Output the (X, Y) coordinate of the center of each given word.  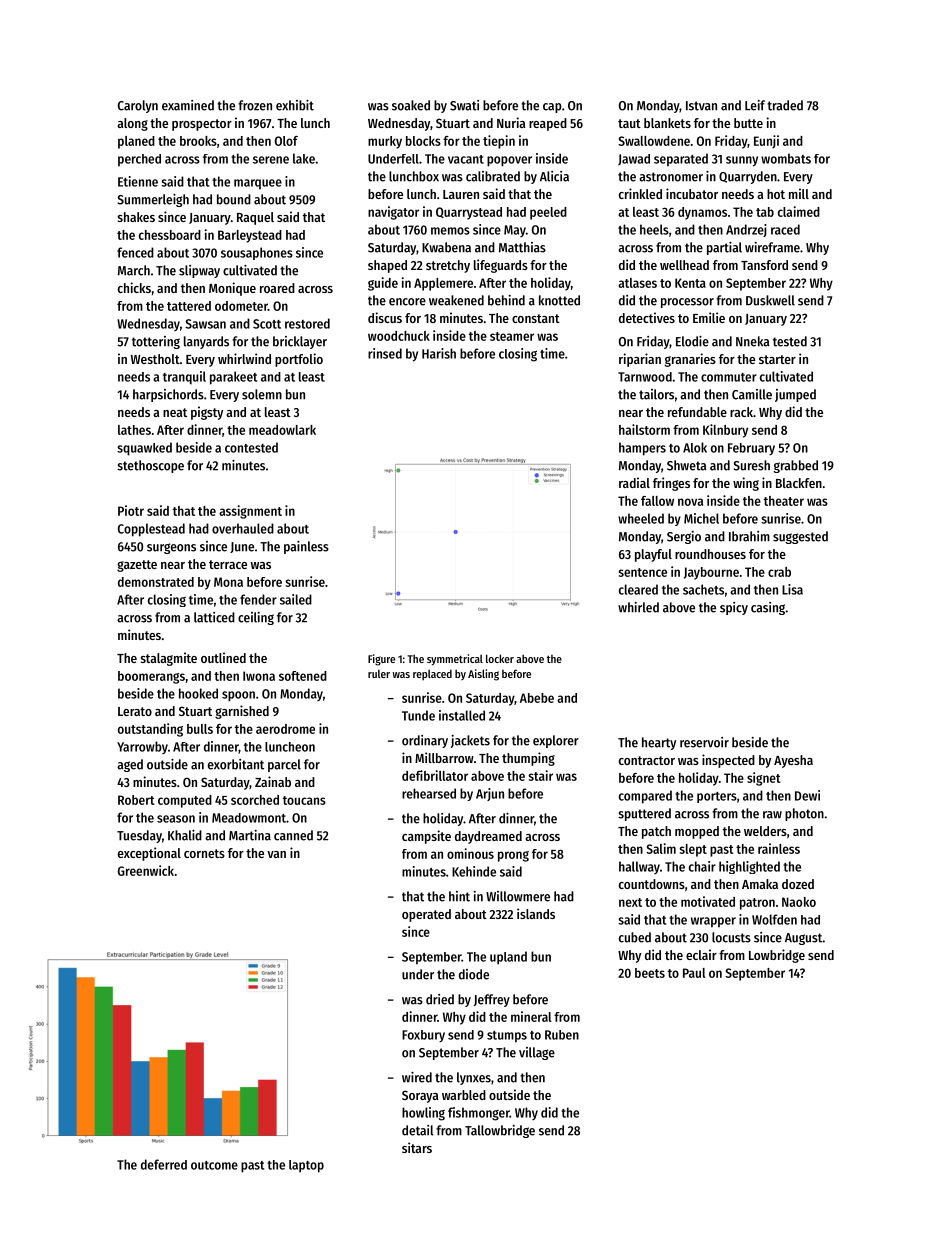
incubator (692, 193)
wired (417, 1077)
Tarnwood (645, 377)
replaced (432, 675)
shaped (387, 266)
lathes (134, 430)
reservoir (704, 742)
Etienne (138, 181)
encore (407, 302)
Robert (136, 800)
